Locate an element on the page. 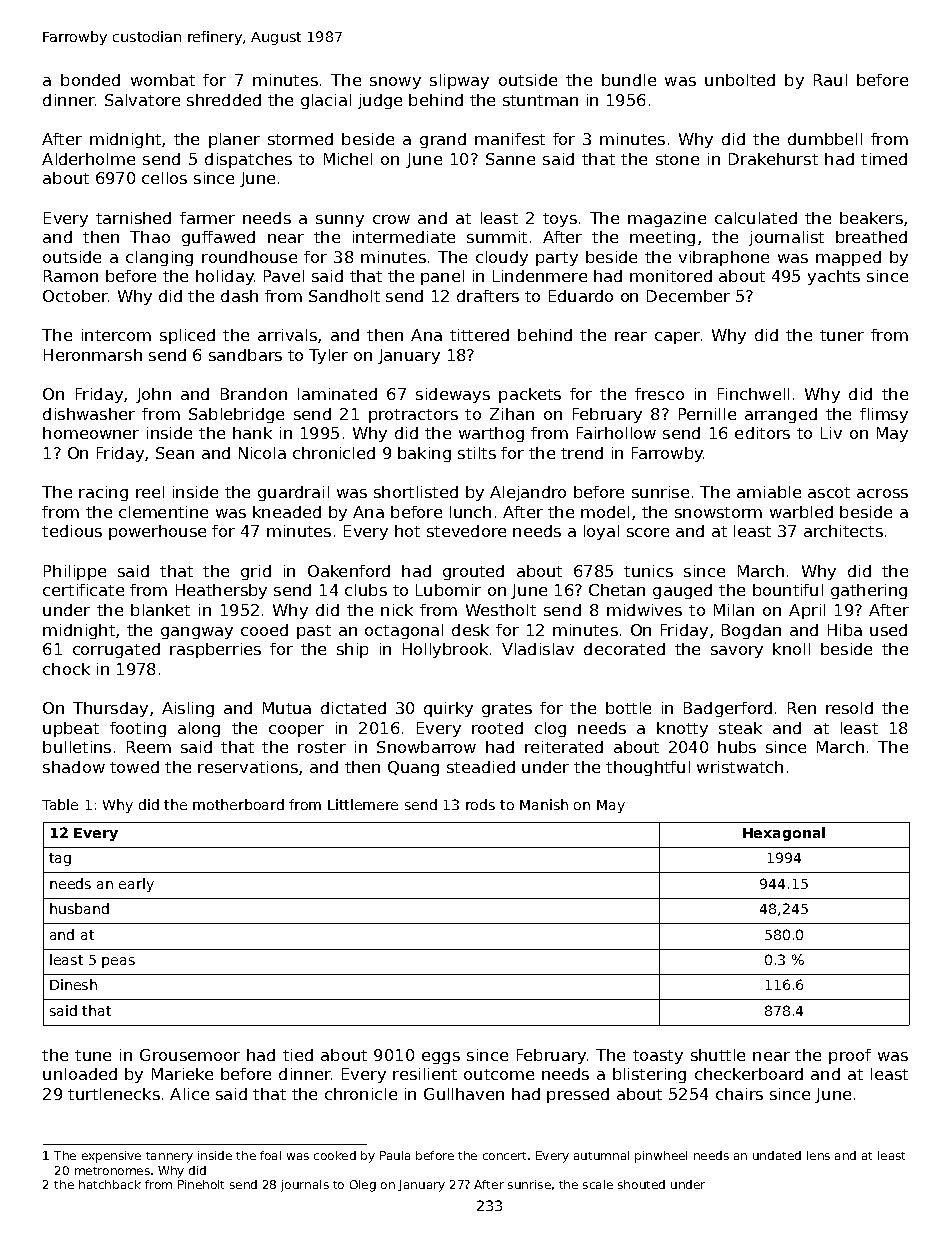 This image has height=1233, width=952. Oleg is located at coordinates (363, 1186).
